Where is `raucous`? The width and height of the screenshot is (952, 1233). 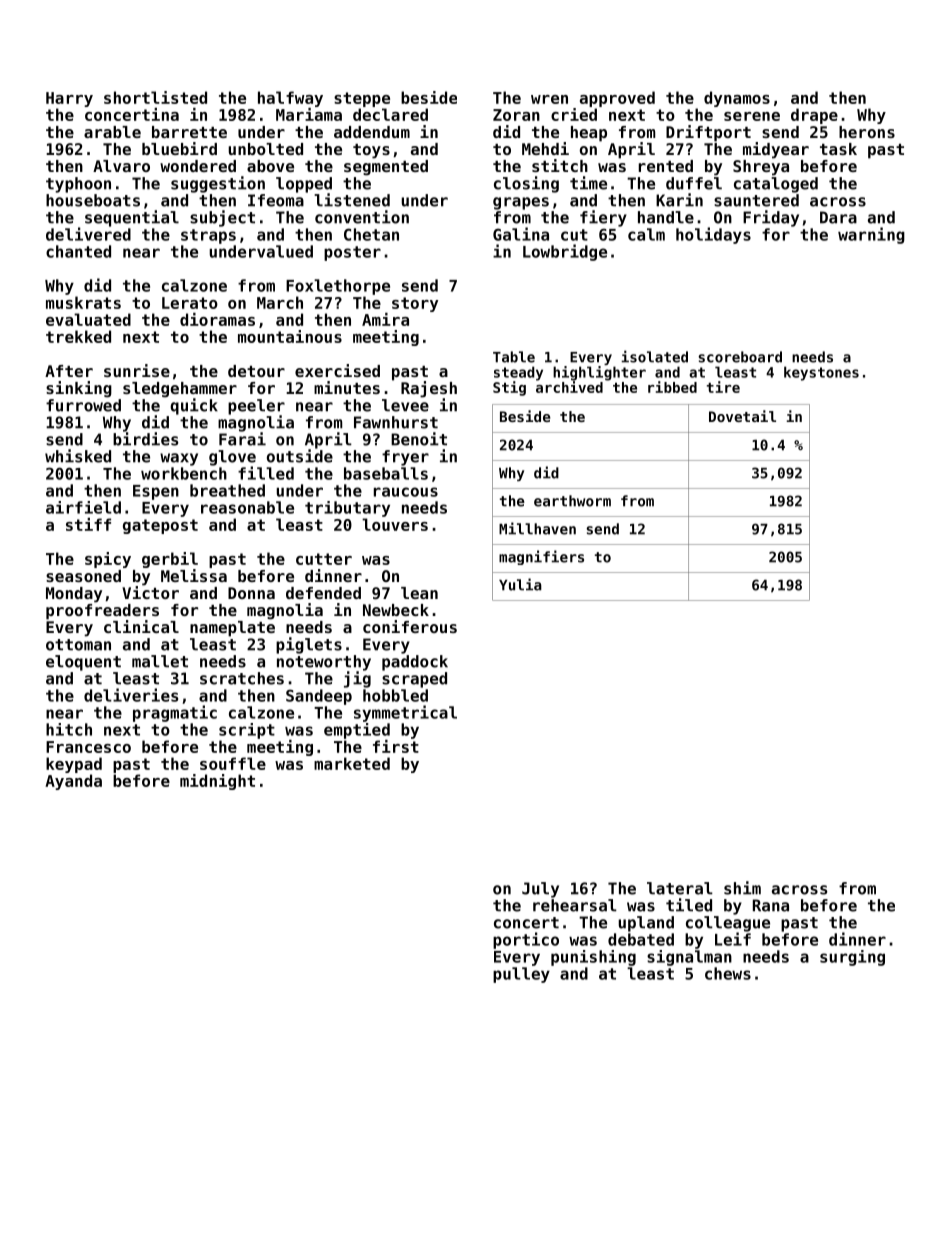
raucous is located at coordinates (406, 492).
